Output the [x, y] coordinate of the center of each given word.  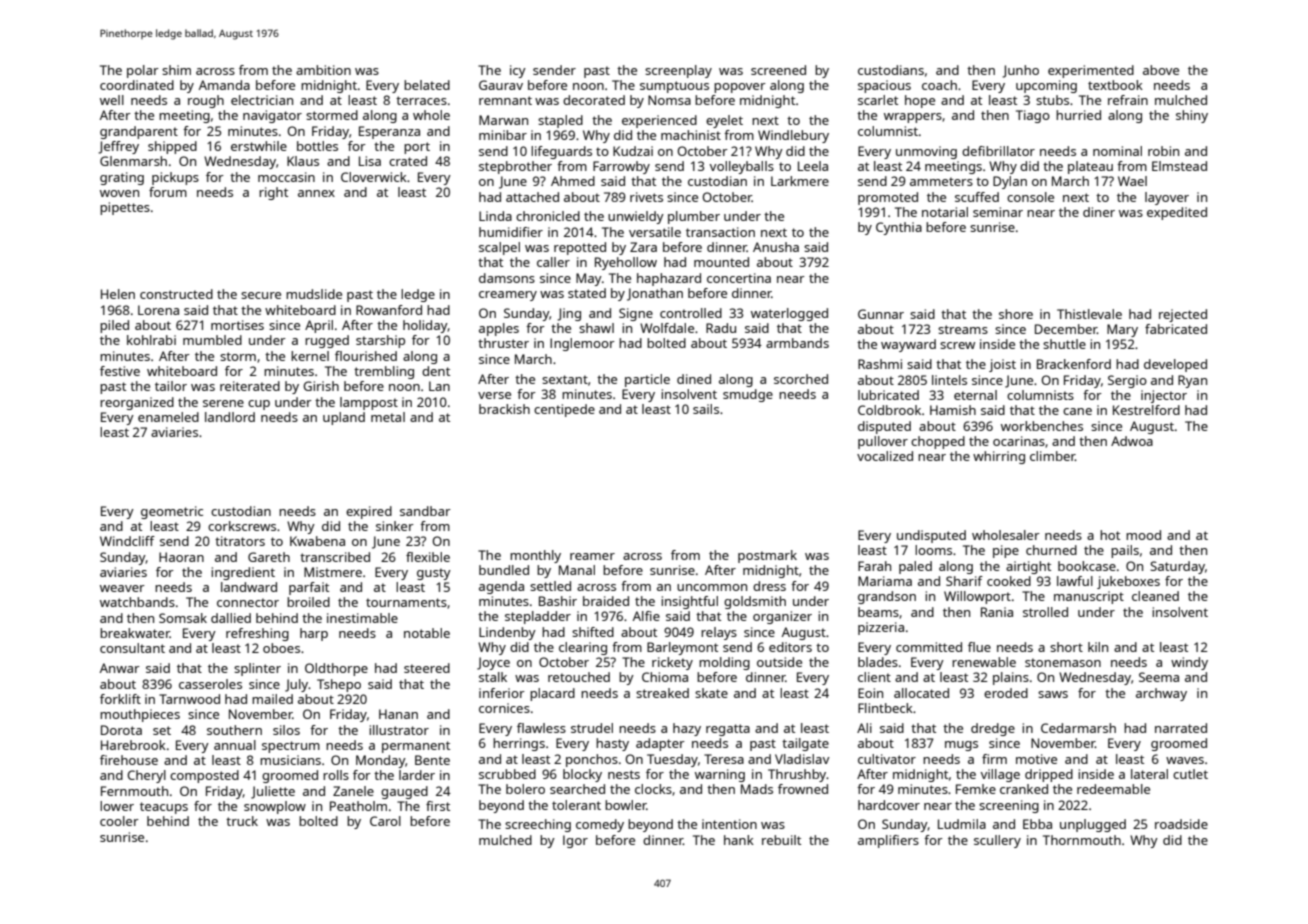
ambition [323, 70]
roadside [1181, 824]
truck [242, 821]
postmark [767, 556]
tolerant [576, 805]
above [1161, 70]
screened [778, 70]
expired [369, 512]
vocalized [885, 456]
